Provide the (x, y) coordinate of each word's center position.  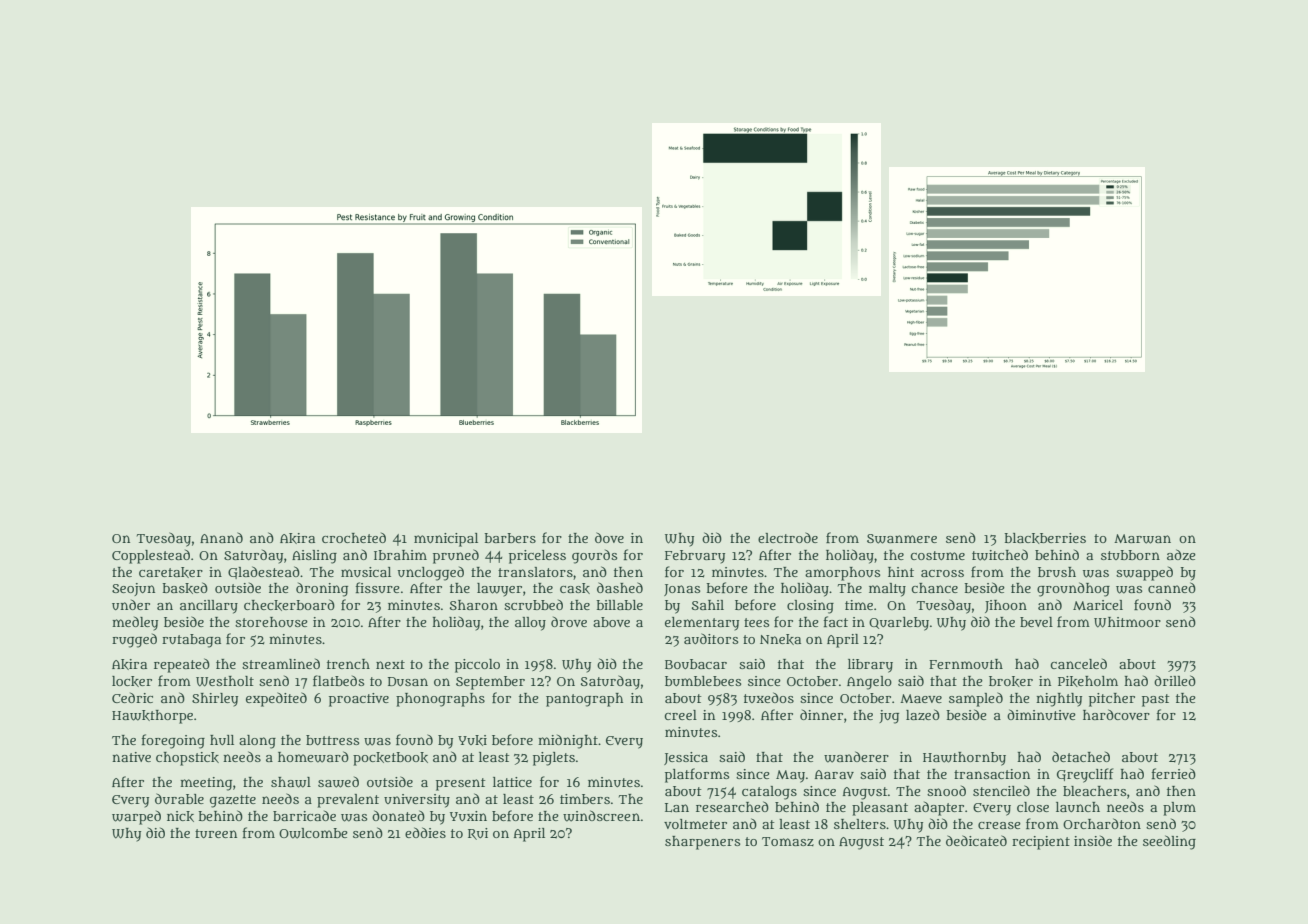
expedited (276, 699)
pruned (456, 556)
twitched (1000, 555)
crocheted (354, 537)
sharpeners (702, 843)
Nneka (780, 639)
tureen (216, 833)
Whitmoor (1127, 622)
